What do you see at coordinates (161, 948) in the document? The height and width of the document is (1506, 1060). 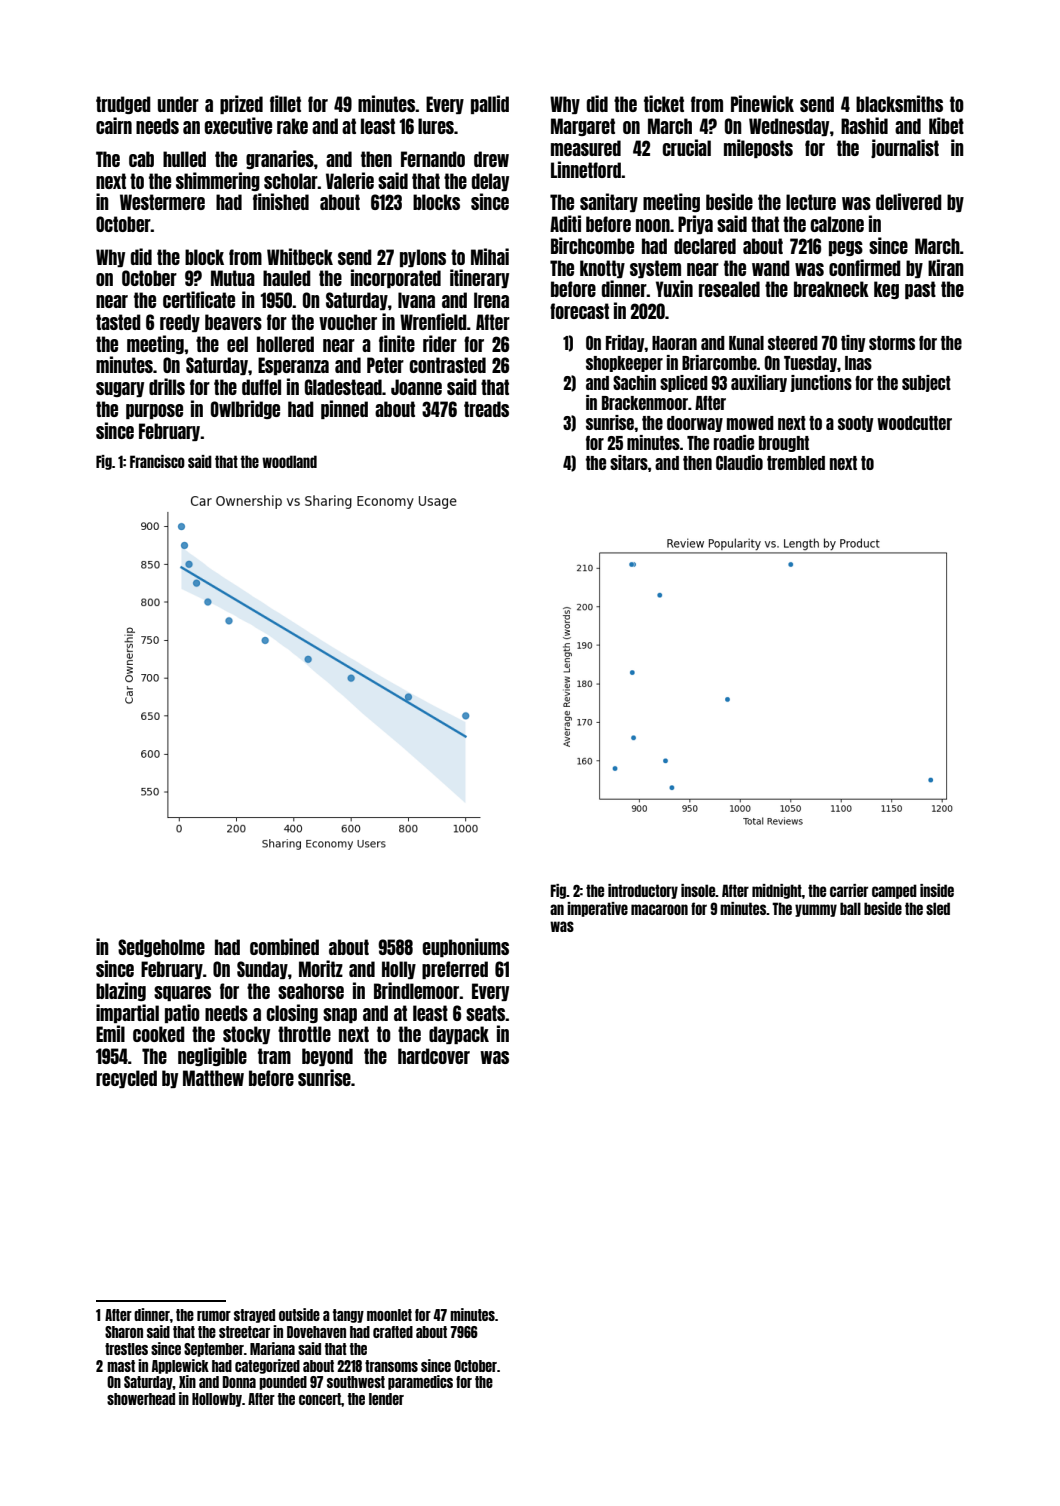 I see `Sedgeholme` at bounding box center [161, 948].
